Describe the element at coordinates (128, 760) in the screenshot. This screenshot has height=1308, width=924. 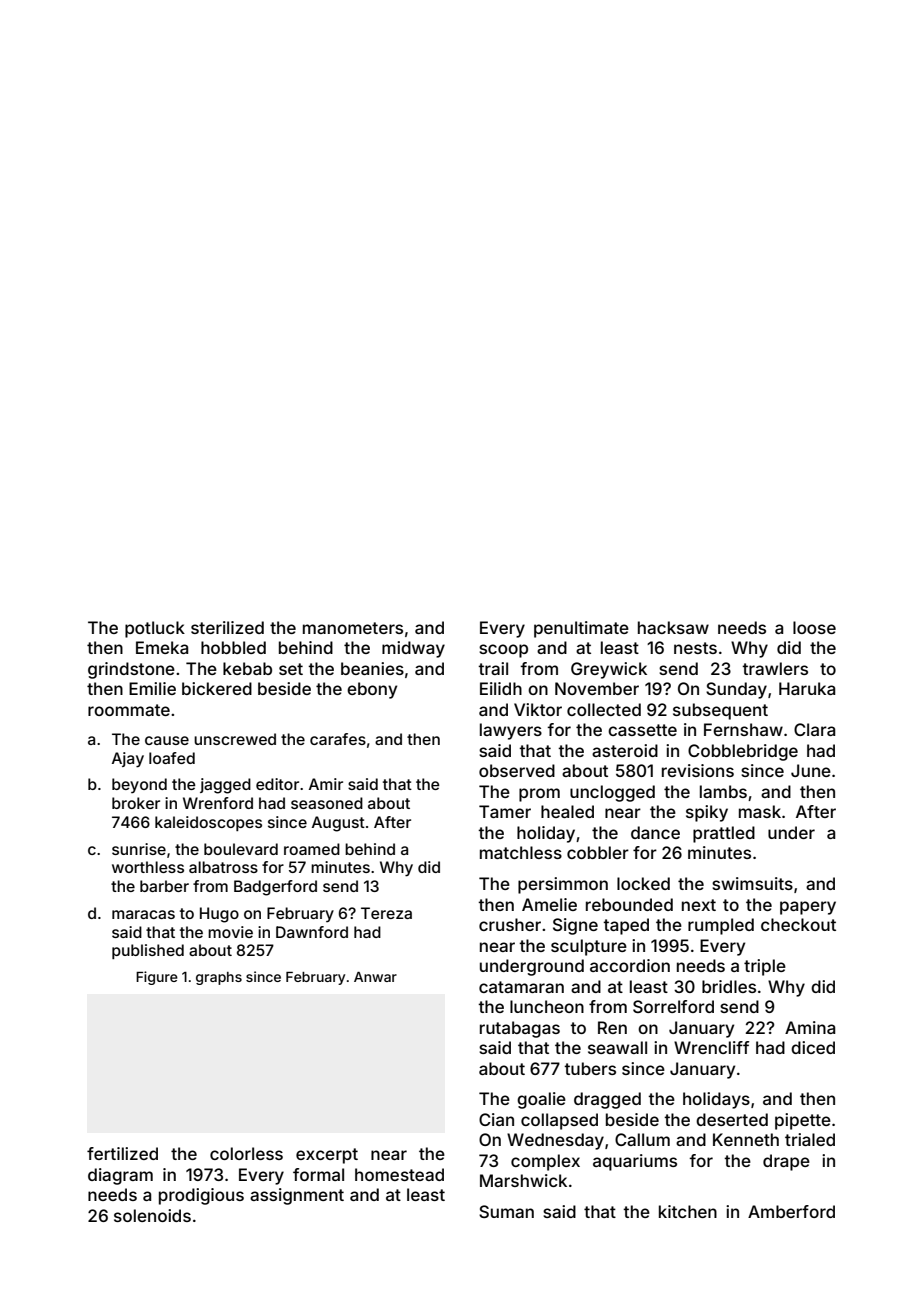
I see `Ajay` at that location.
